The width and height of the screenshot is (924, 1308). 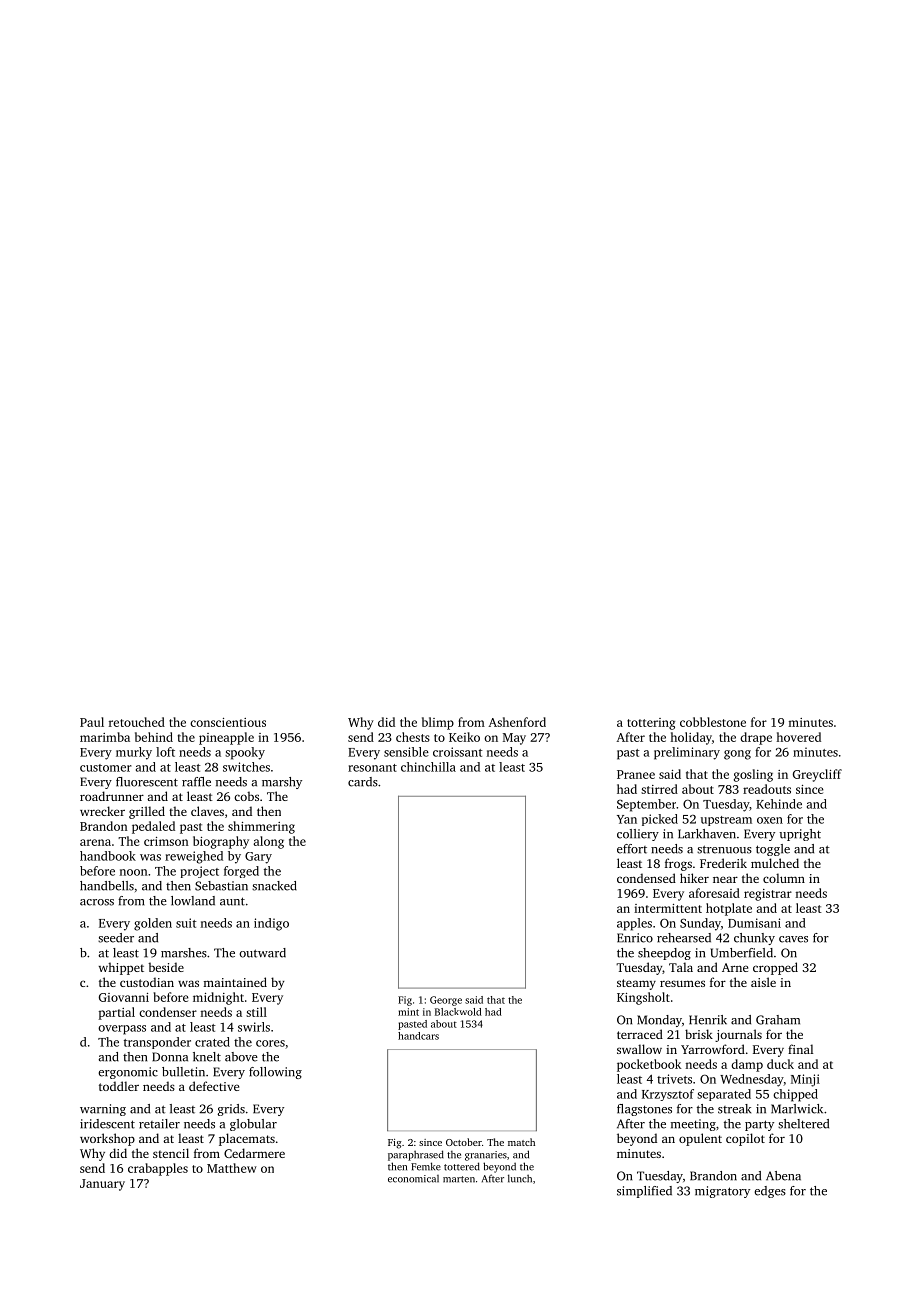 I want to click on October, so click(x=464, y=1142).
